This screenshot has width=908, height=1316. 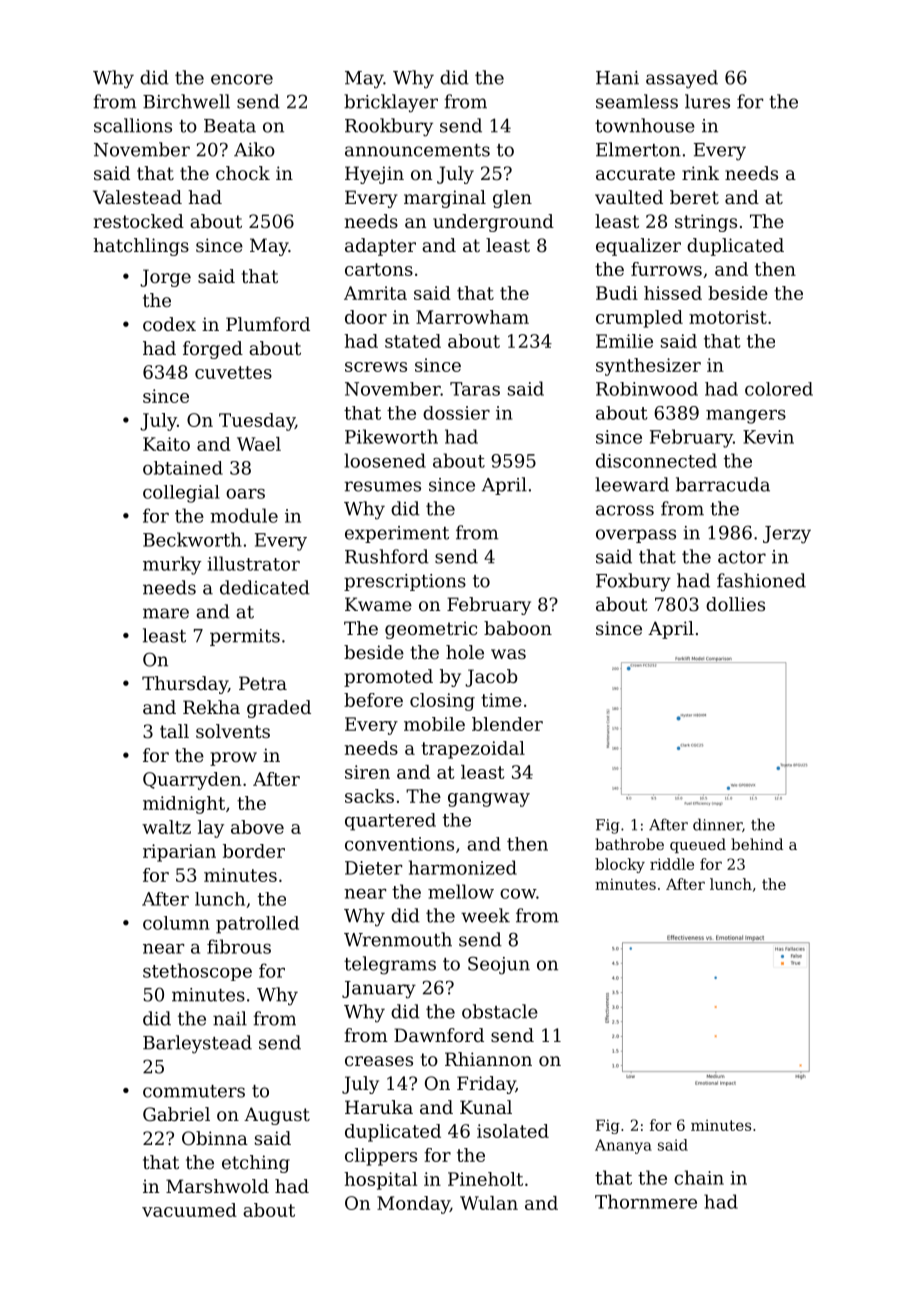 I want to click on etching, so click(x=256, y=1164).
